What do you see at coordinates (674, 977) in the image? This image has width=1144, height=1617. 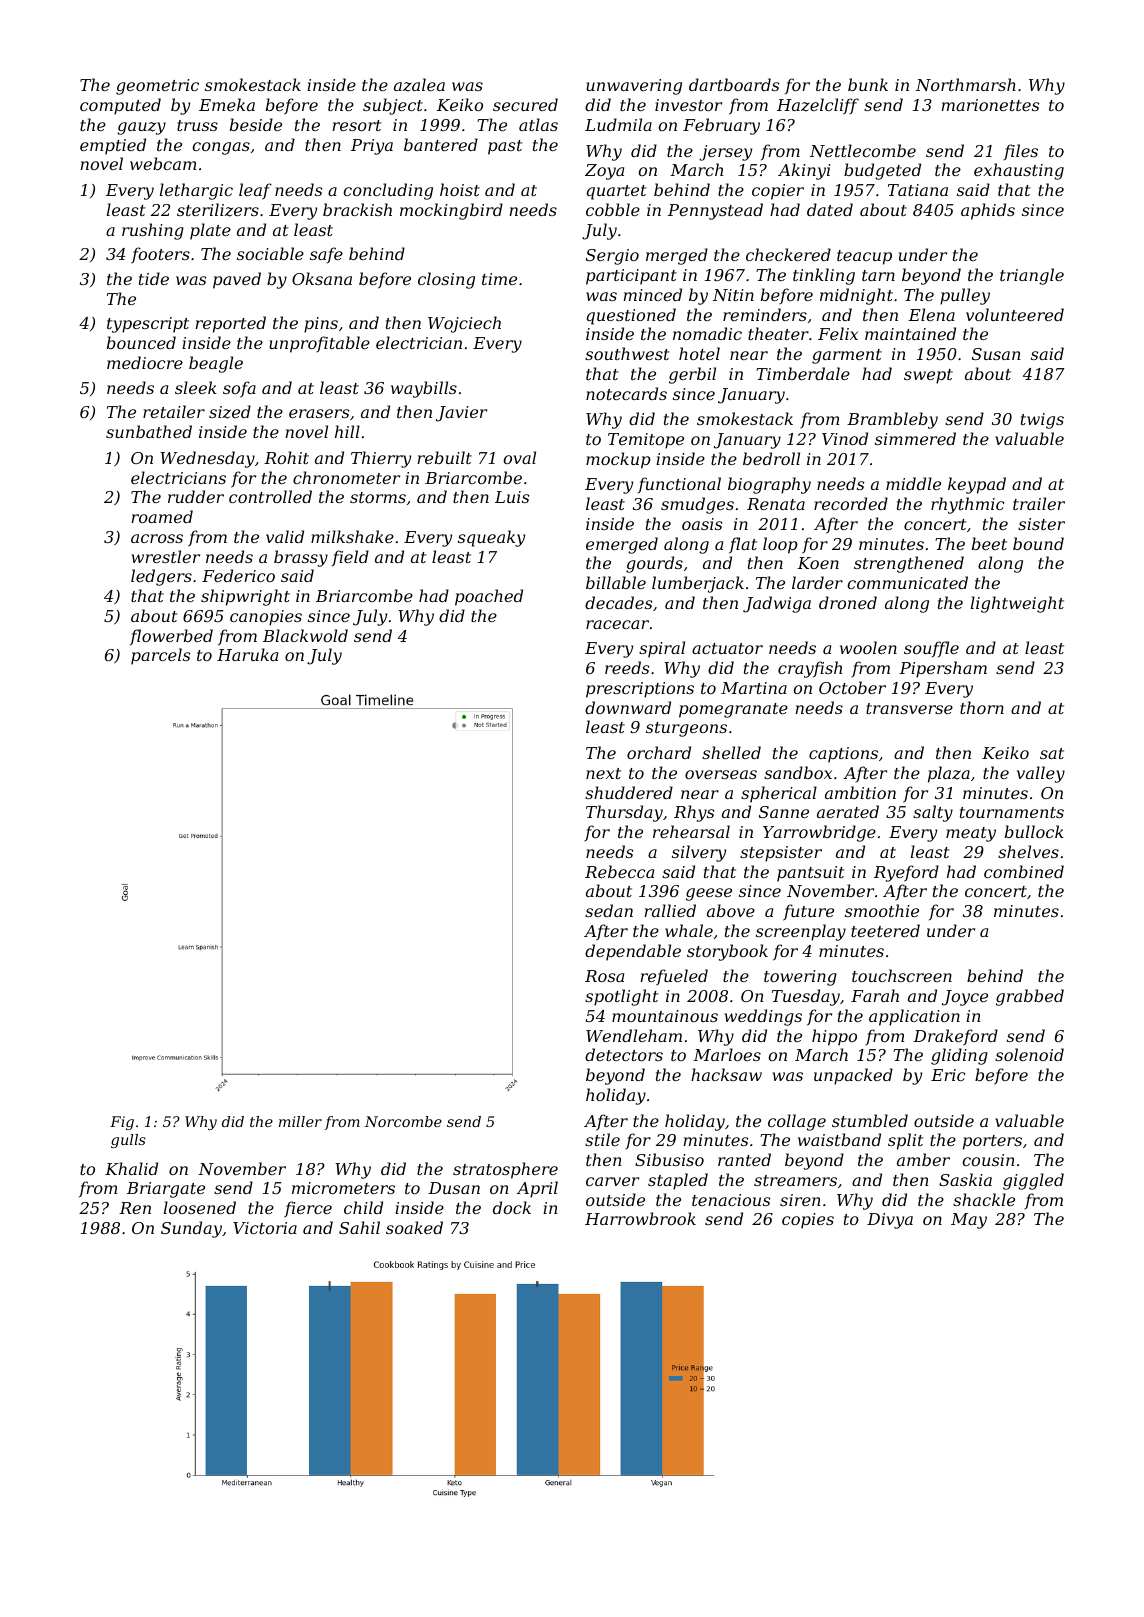 I see `refueled` at bounding box center [674, 977].
